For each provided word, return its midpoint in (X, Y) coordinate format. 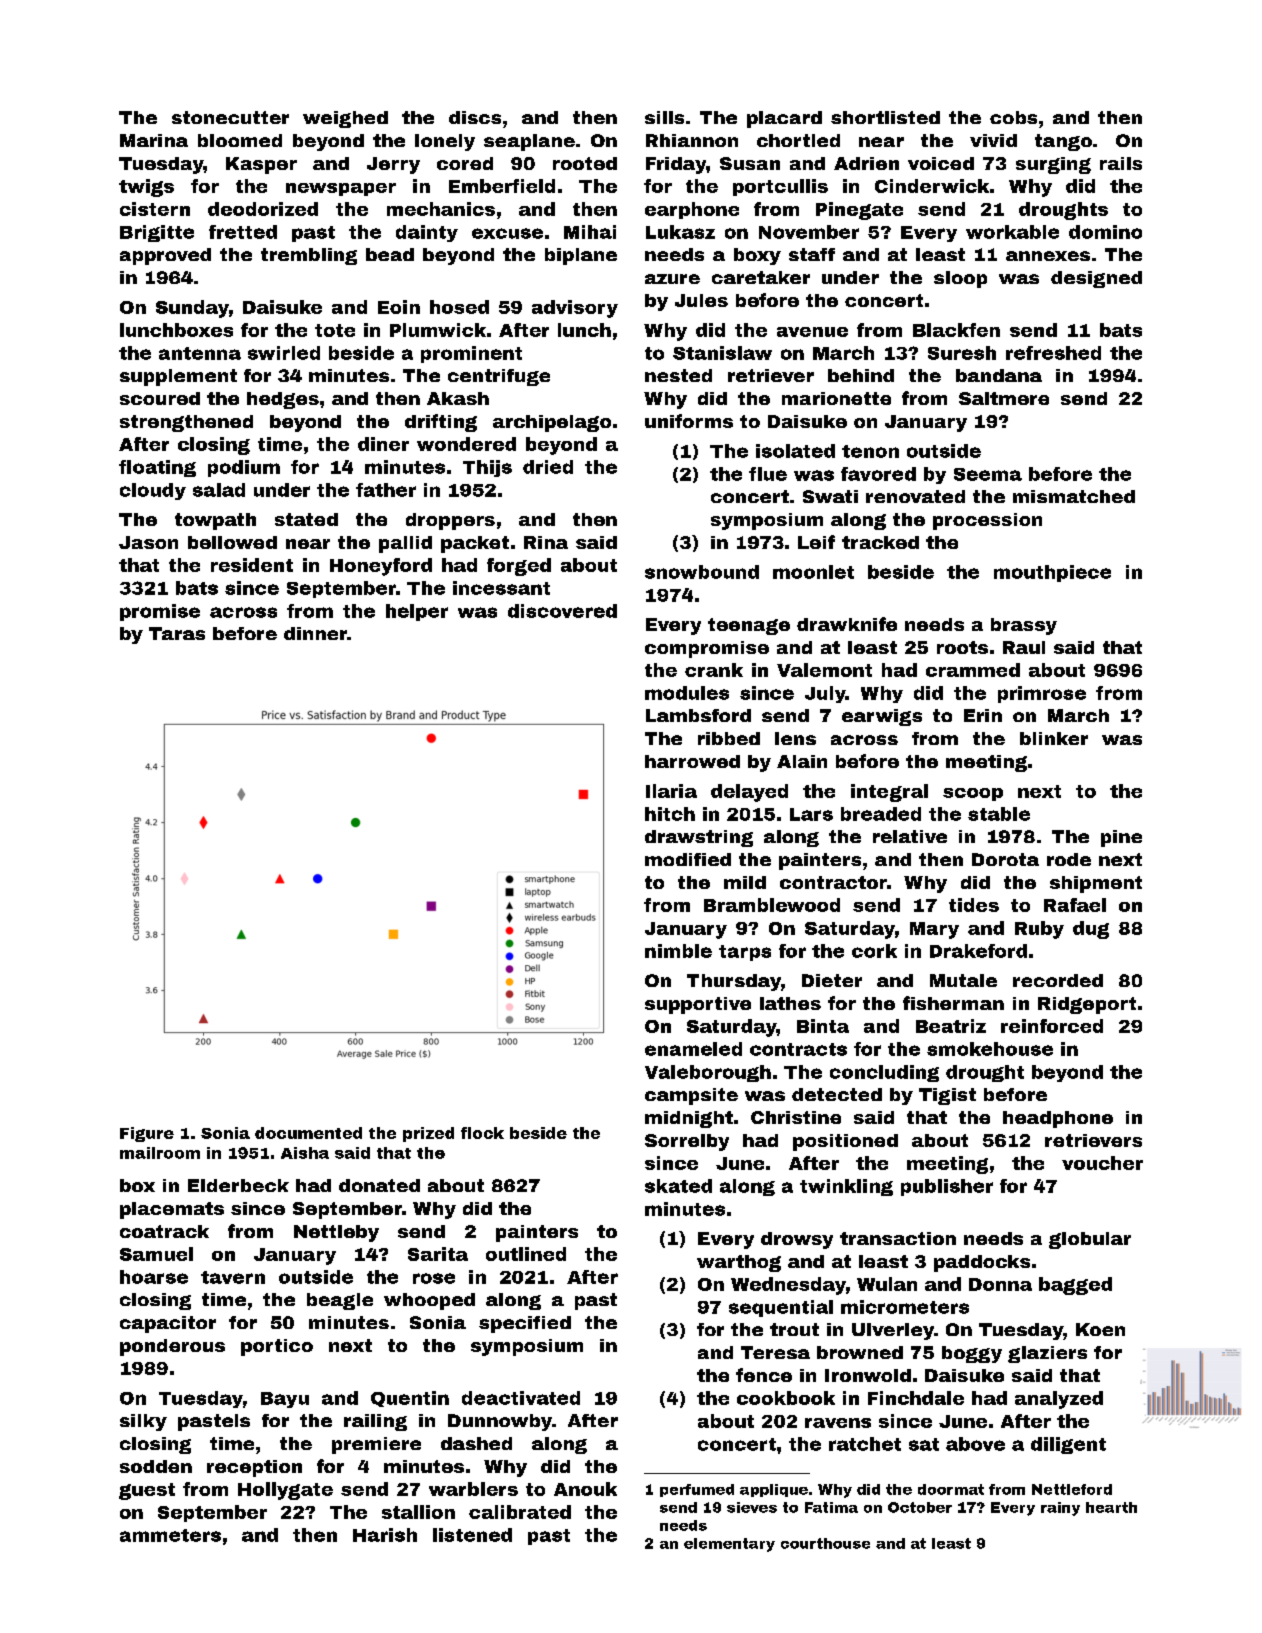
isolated (795, 451)
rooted (585, 163)
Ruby (1039, 930)
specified (525, 1324)
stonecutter (230, 117)
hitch (670, 814)
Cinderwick (932, 186)
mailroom (160, 1153)
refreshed (1053, 353)
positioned (845, 1142)
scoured (160, 398)
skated (678, 1186)
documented (308, 1133)
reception (254, 1468)
